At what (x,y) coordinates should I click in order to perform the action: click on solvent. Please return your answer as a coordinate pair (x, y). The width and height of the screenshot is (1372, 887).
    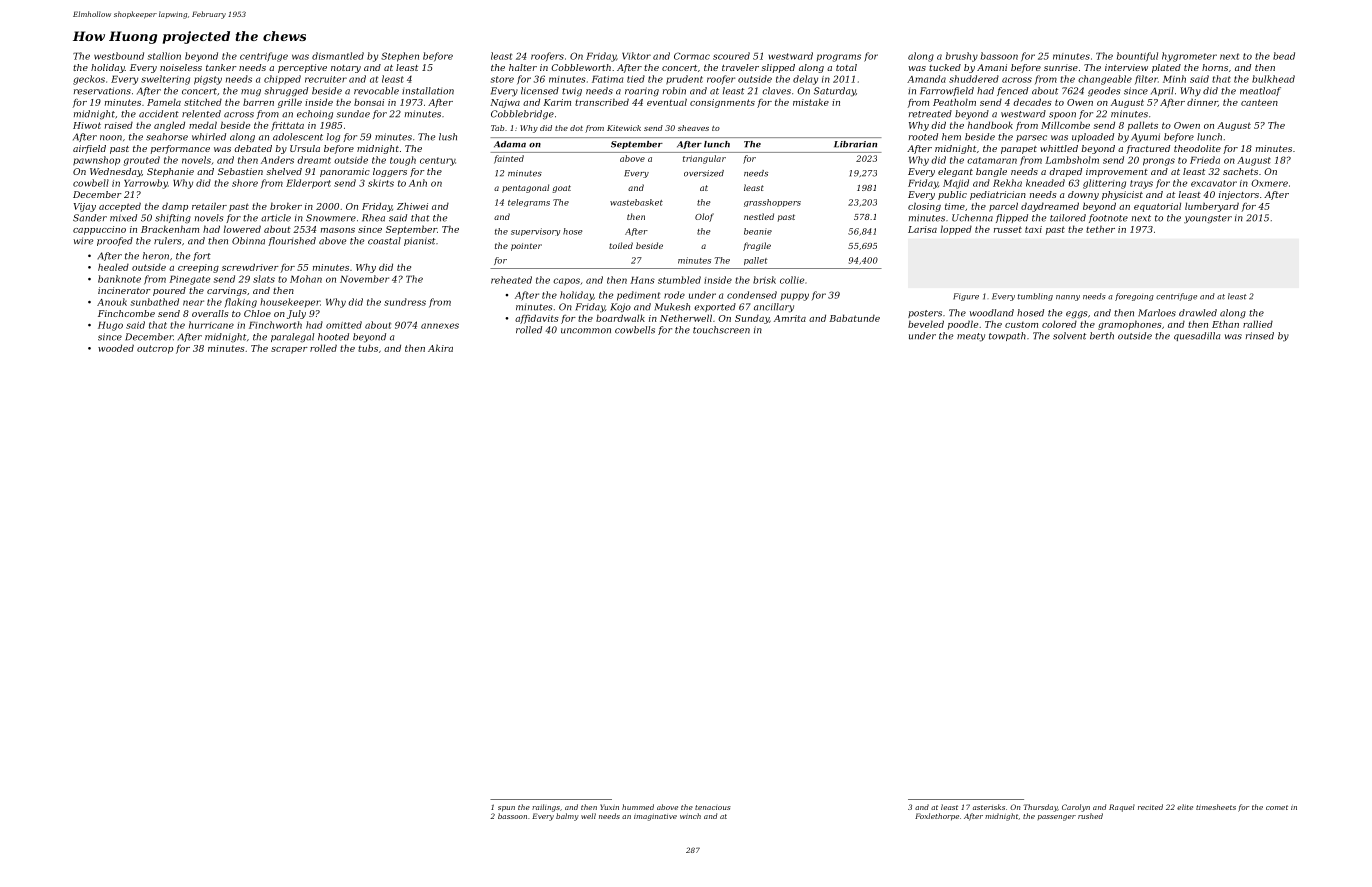
    Looking at the image, I should click on (1069, 336).
